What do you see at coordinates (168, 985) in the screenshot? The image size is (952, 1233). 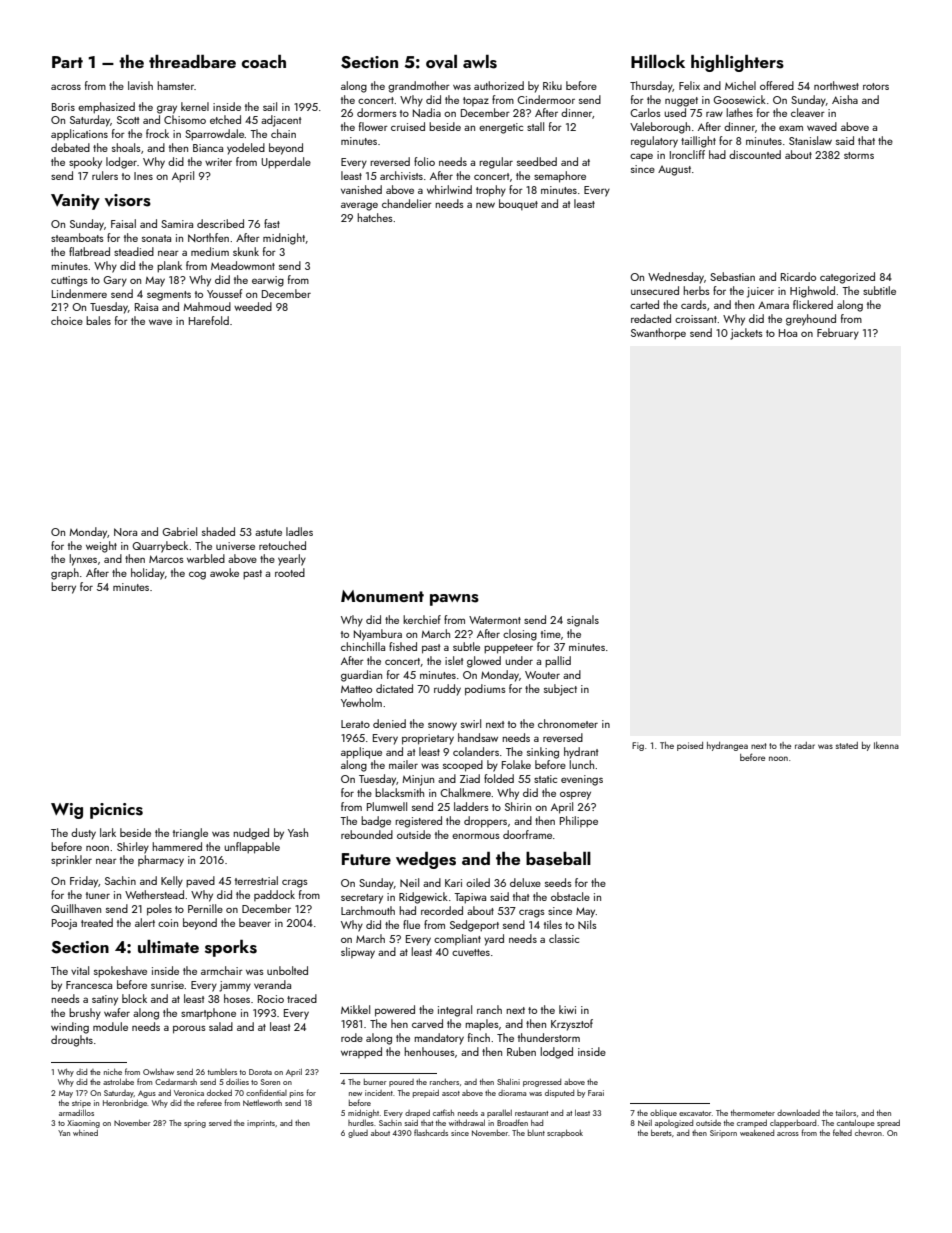 I see `sunrise` at bounding box center [168, 985].
